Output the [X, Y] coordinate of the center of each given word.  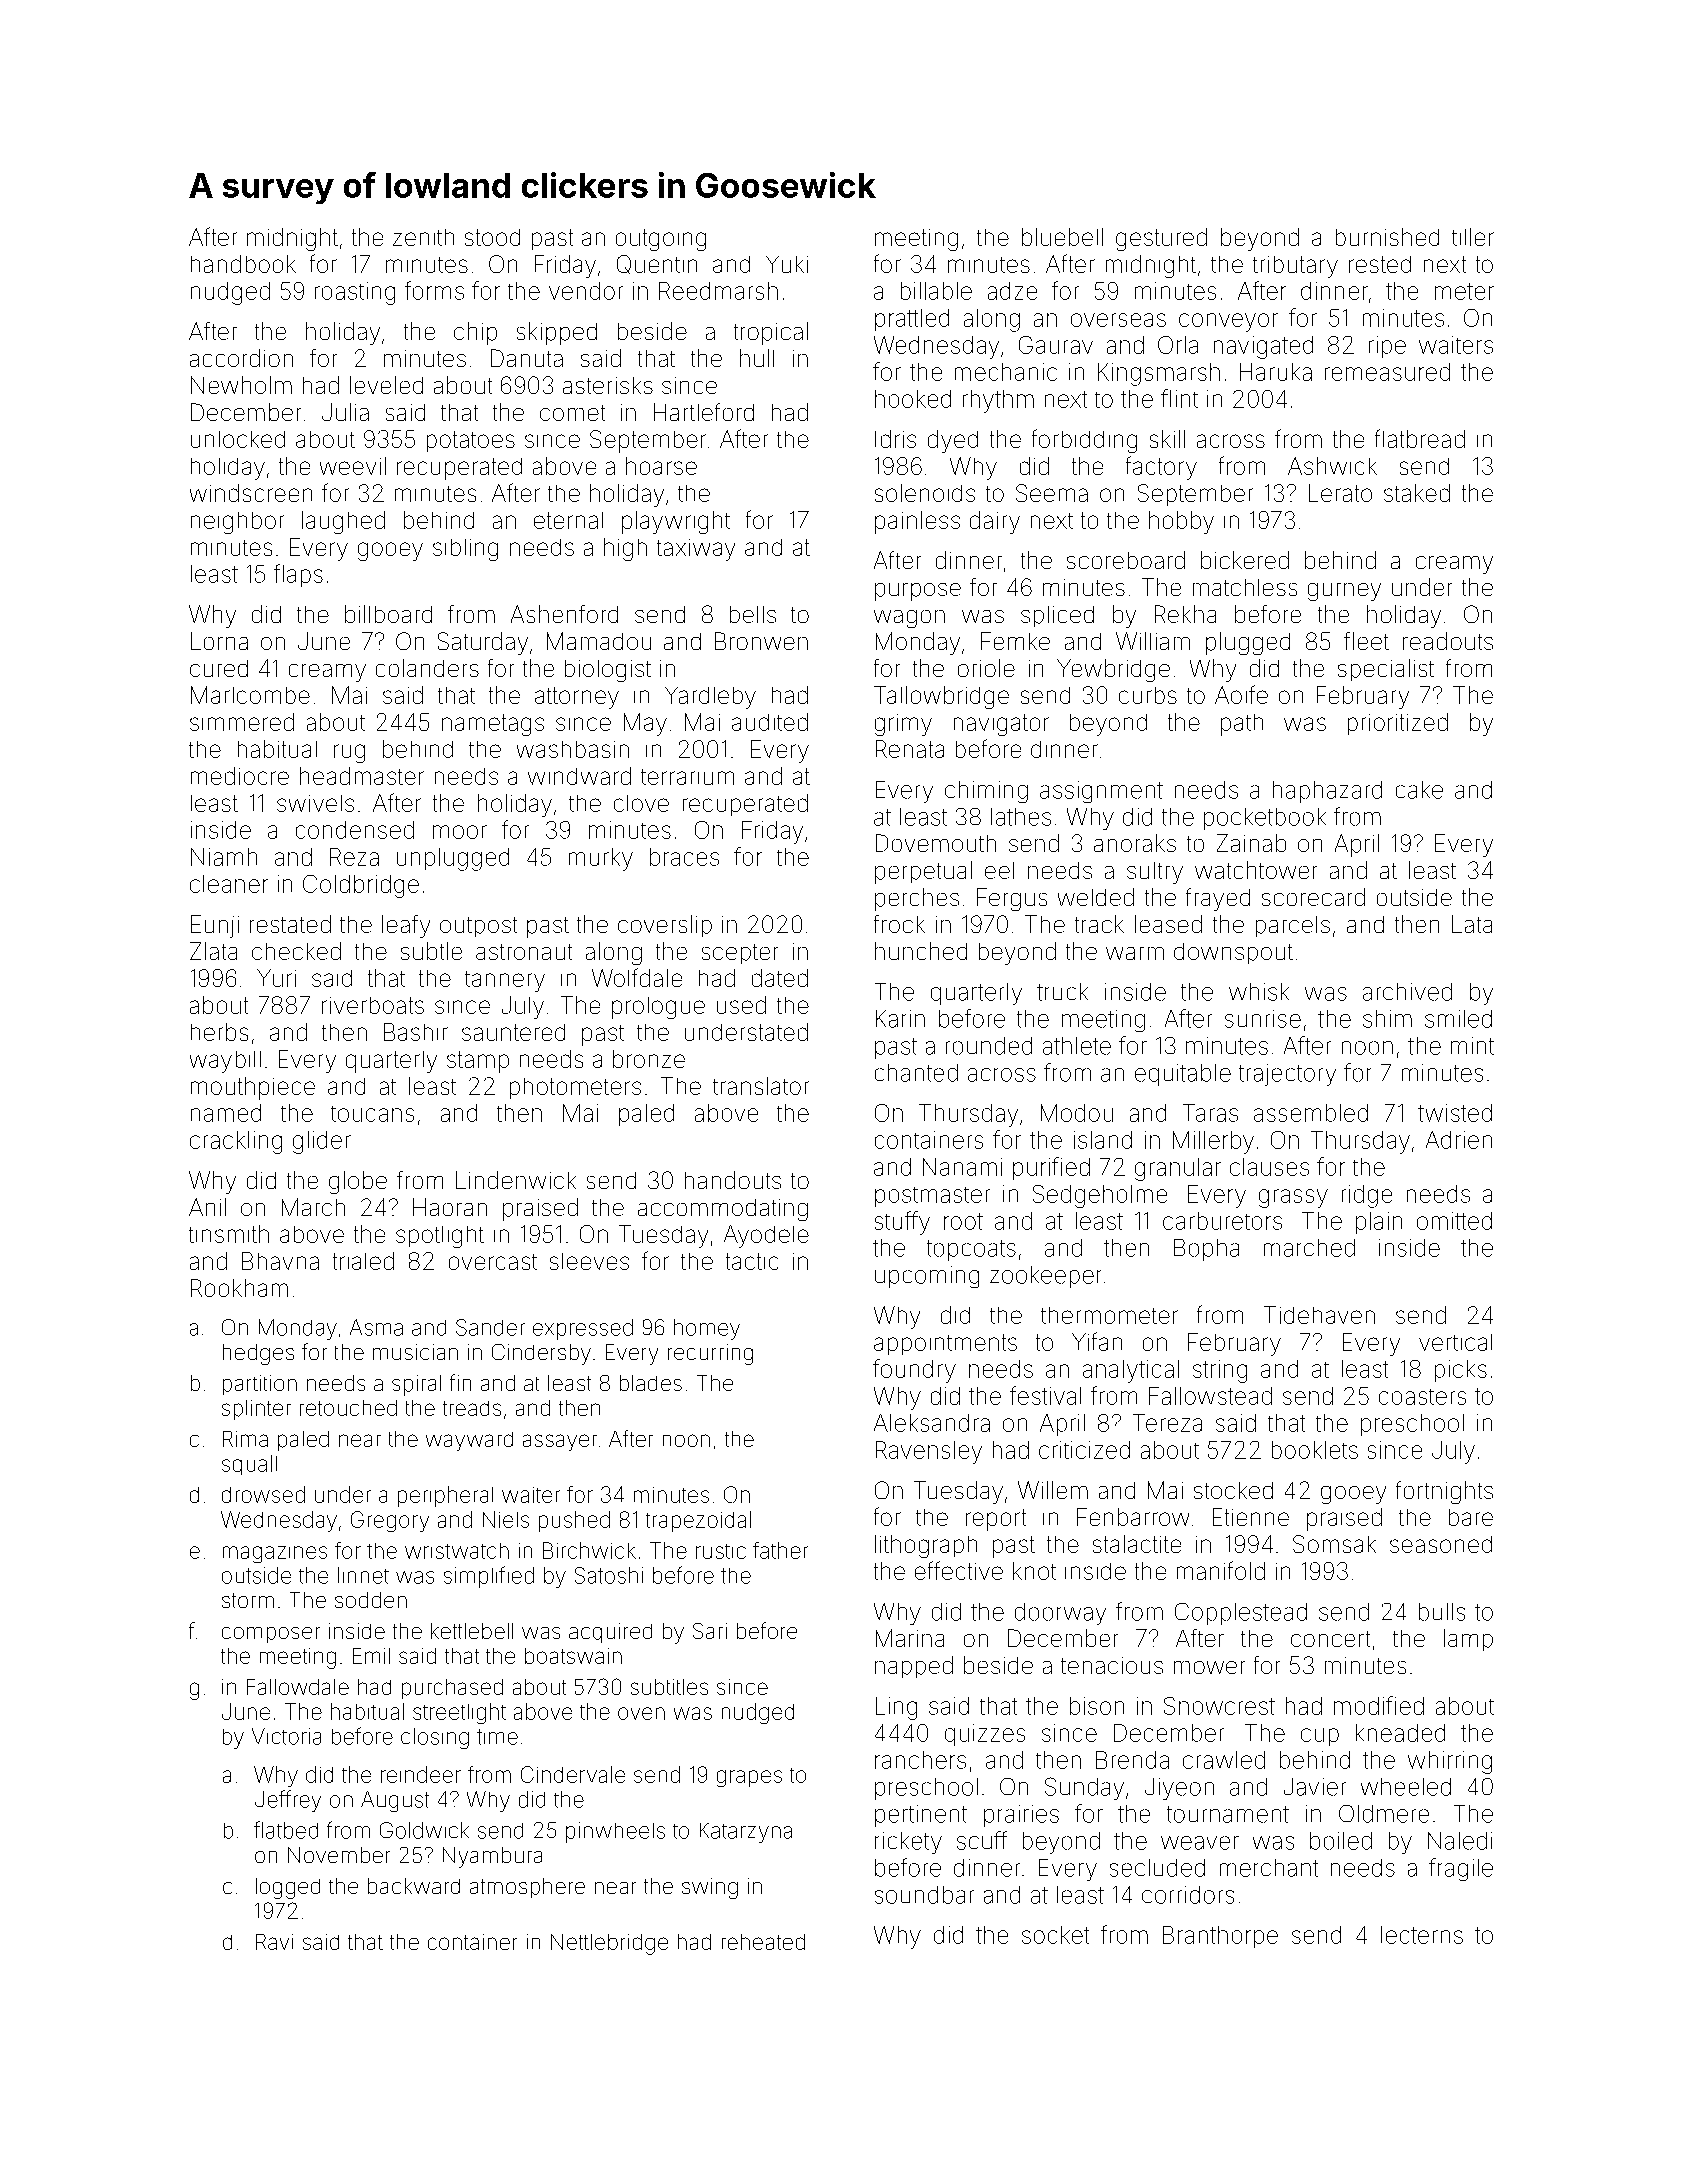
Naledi [1460, 1841]
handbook [243, 264]
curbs [1148, 695]
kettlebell [472, 1631]
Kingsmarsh [1159, 374]
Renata [910, 749]
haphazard [1327, 792]
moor [460, 832]
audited [770, 722]
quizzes [985, 1735]
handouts [733, 1180]
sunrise [1263, 1019]
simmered [242, 722]
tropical [771, 333]
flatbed [286, 1830]
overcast [493, 1262]
